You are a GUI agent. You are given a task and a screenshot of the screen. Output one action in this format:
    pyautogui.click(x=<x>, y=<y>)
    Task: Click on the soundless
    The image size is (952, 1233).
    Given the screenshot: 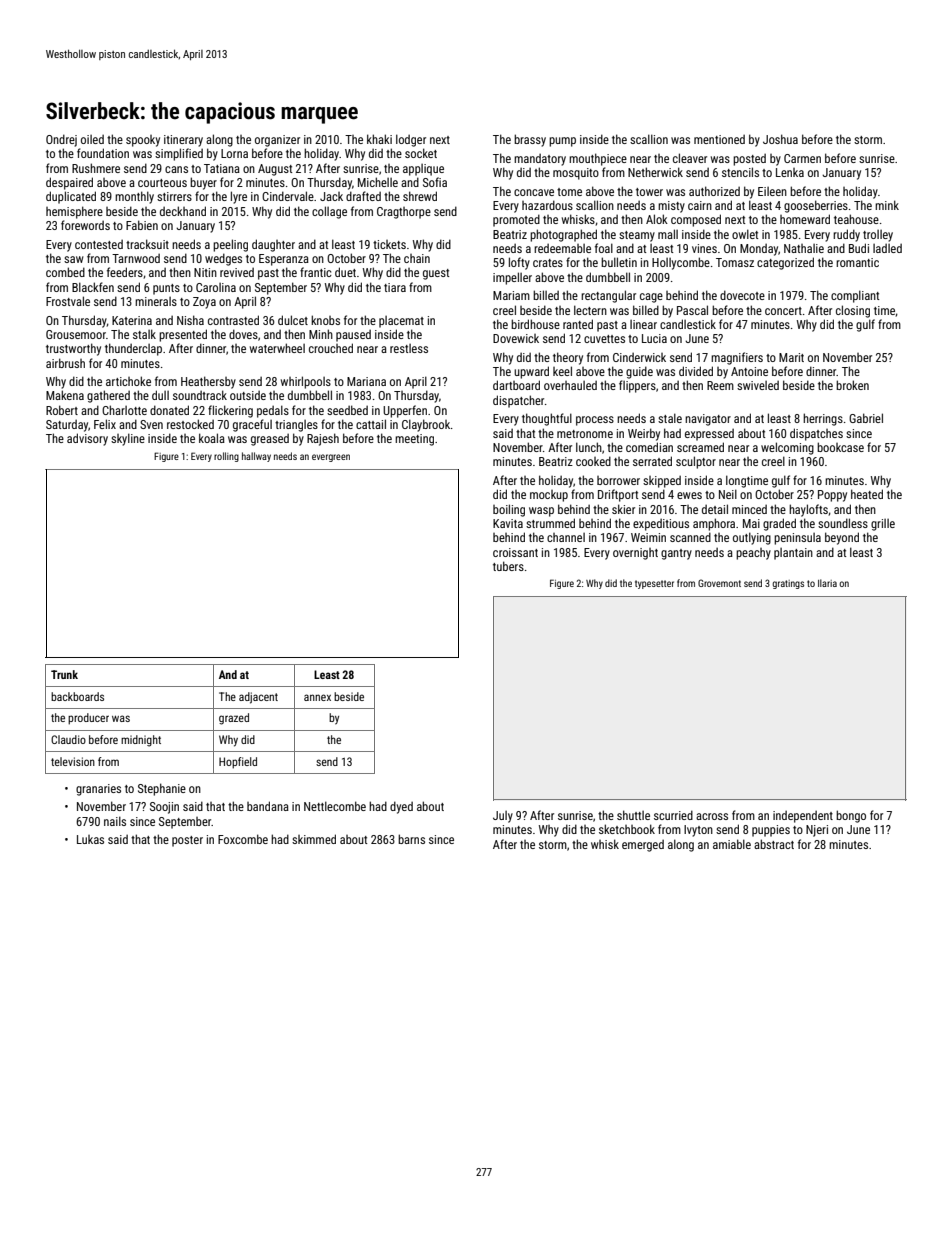 What is the action you would take?
    pyautogui.click(x=843, y=523)
